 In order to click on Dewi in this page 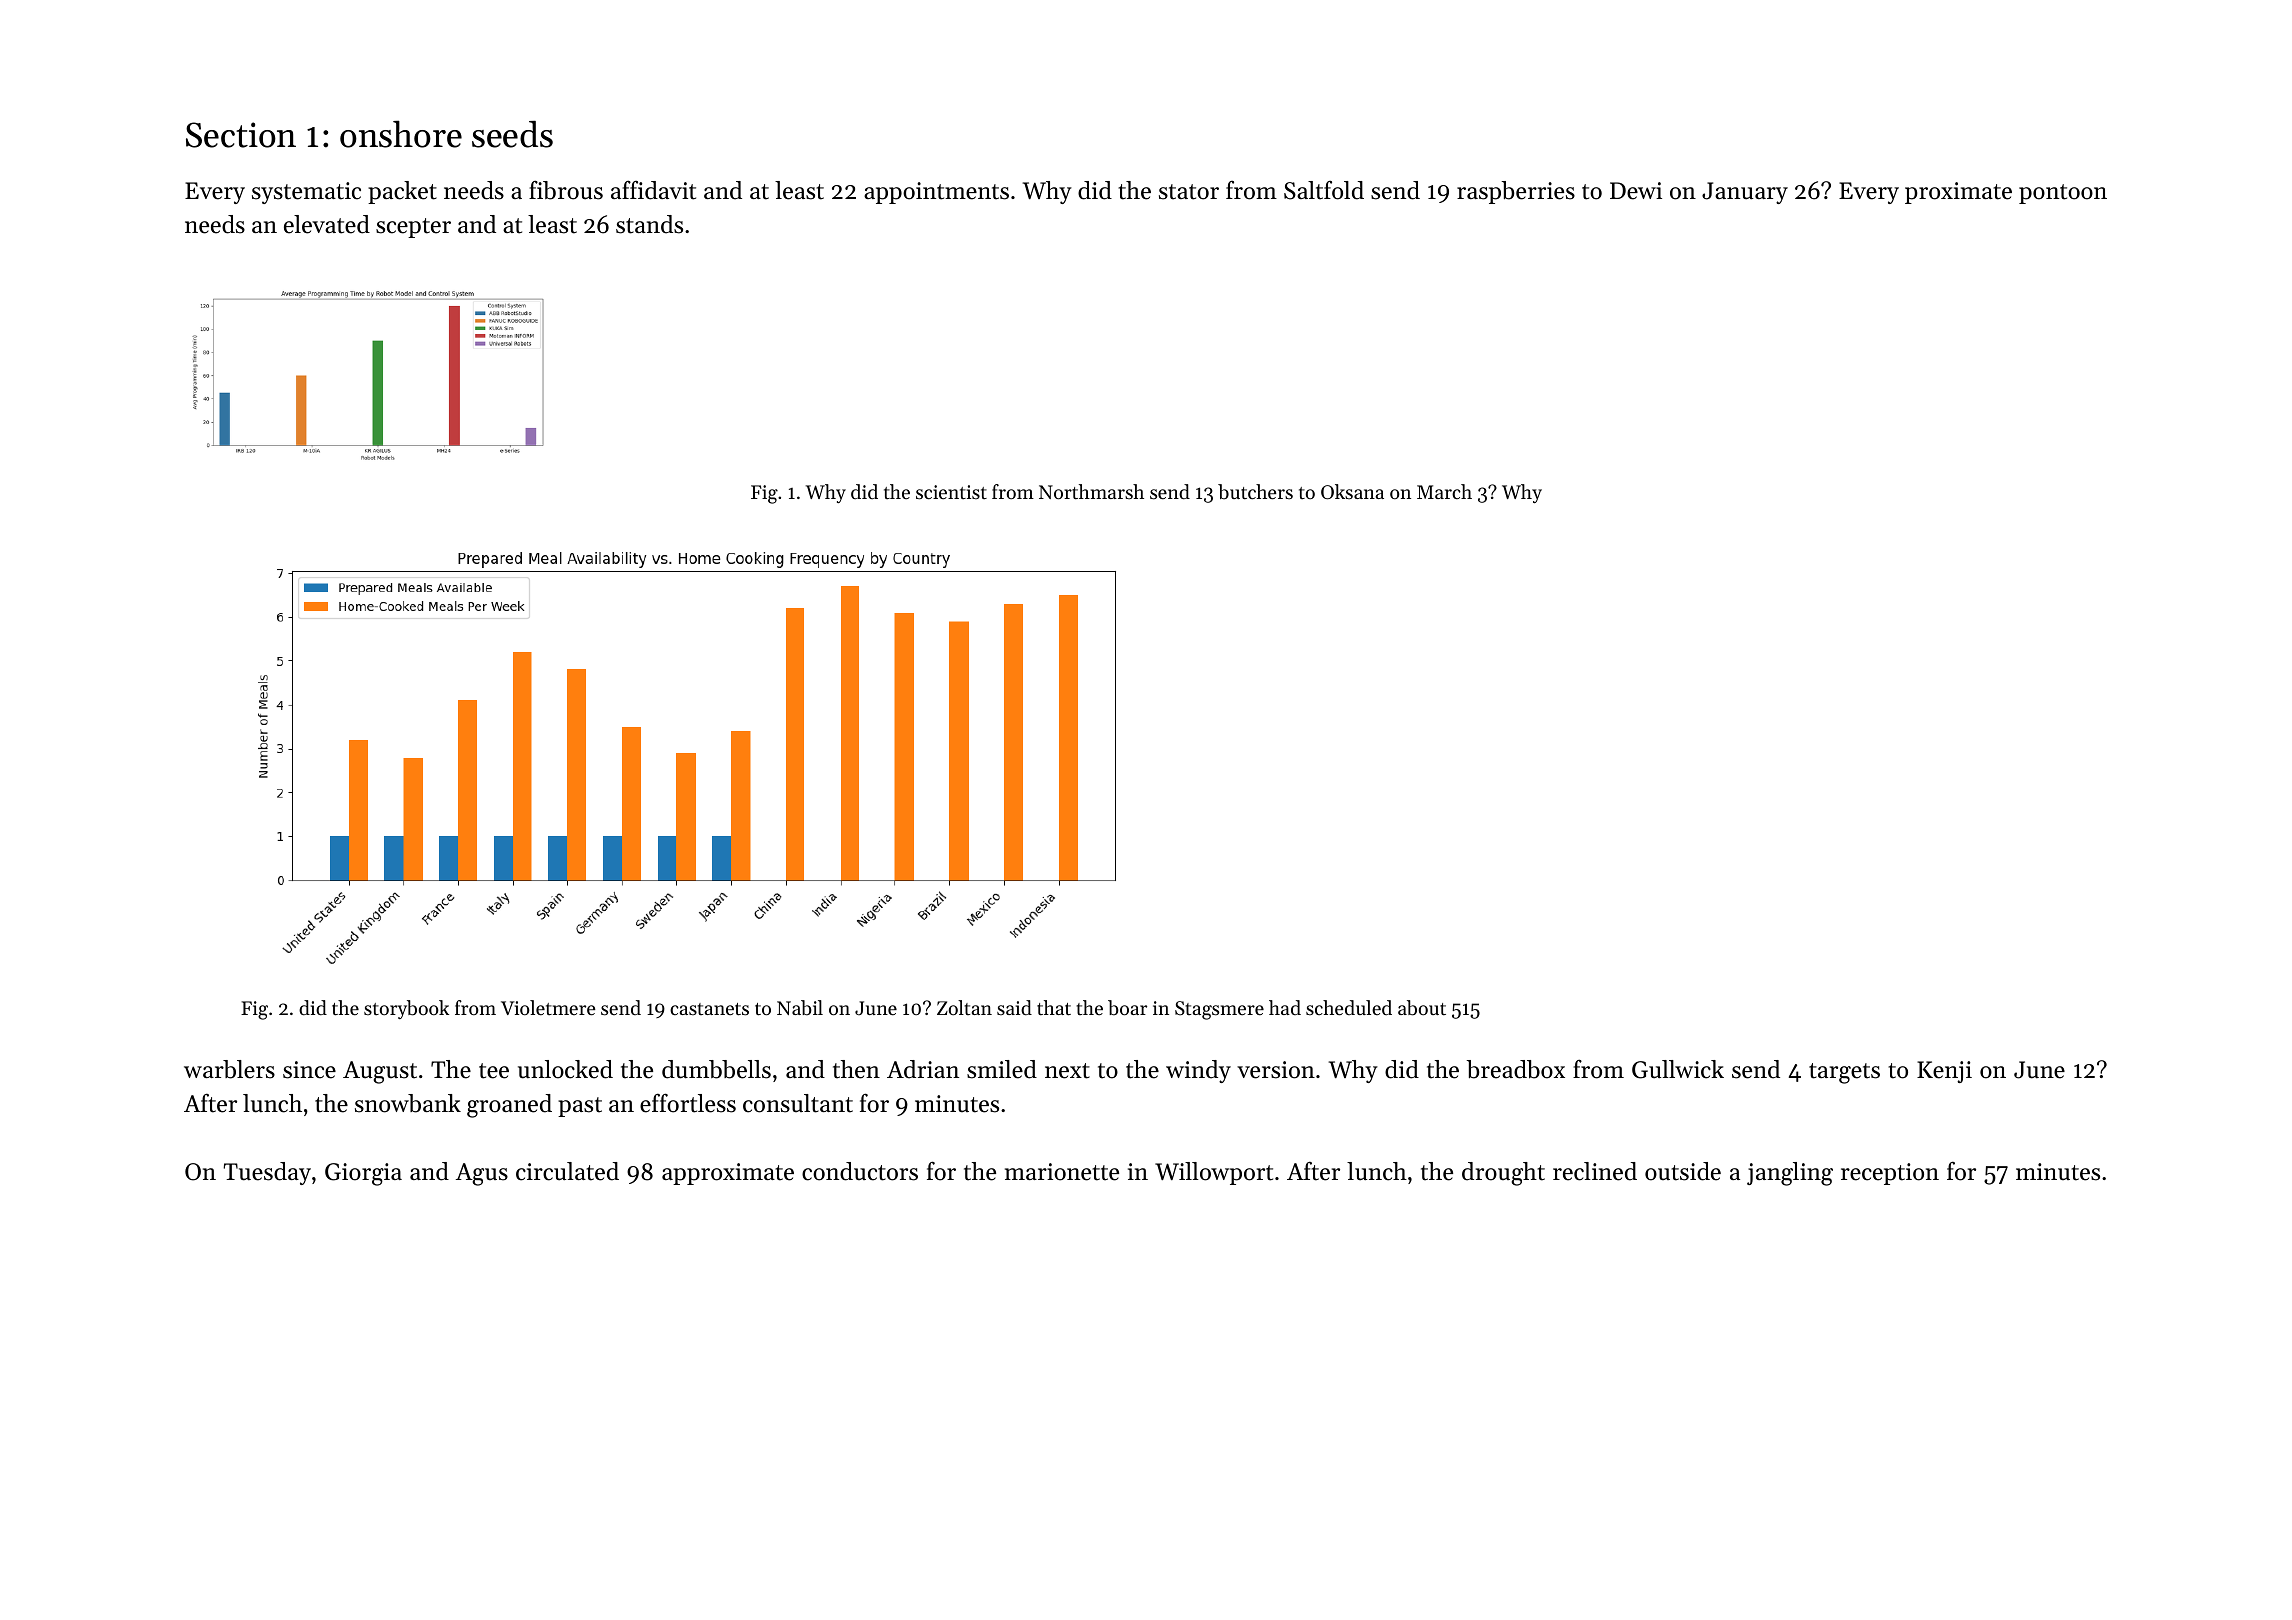, I will do `click(1636, 191)`.
